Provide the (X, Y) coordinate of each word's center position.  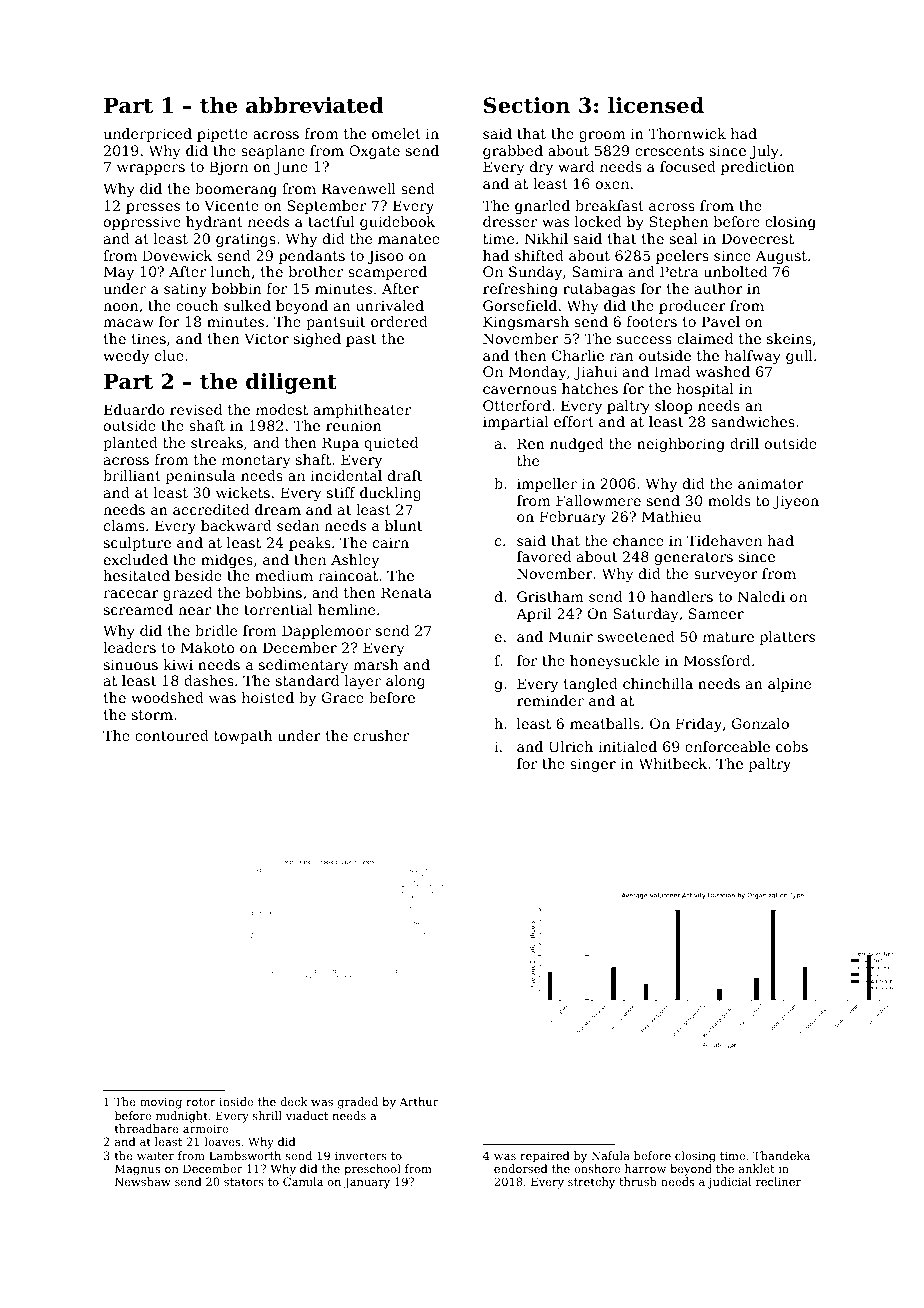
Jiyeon (796, 502)
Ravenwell (359, 188)
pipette (222, 135)
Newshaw (143, 1181)
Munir (571, 636)
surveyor (726, 576)
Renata (406, 592)
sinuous (131, 664)
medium (284, 575)
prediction (758, 168)
